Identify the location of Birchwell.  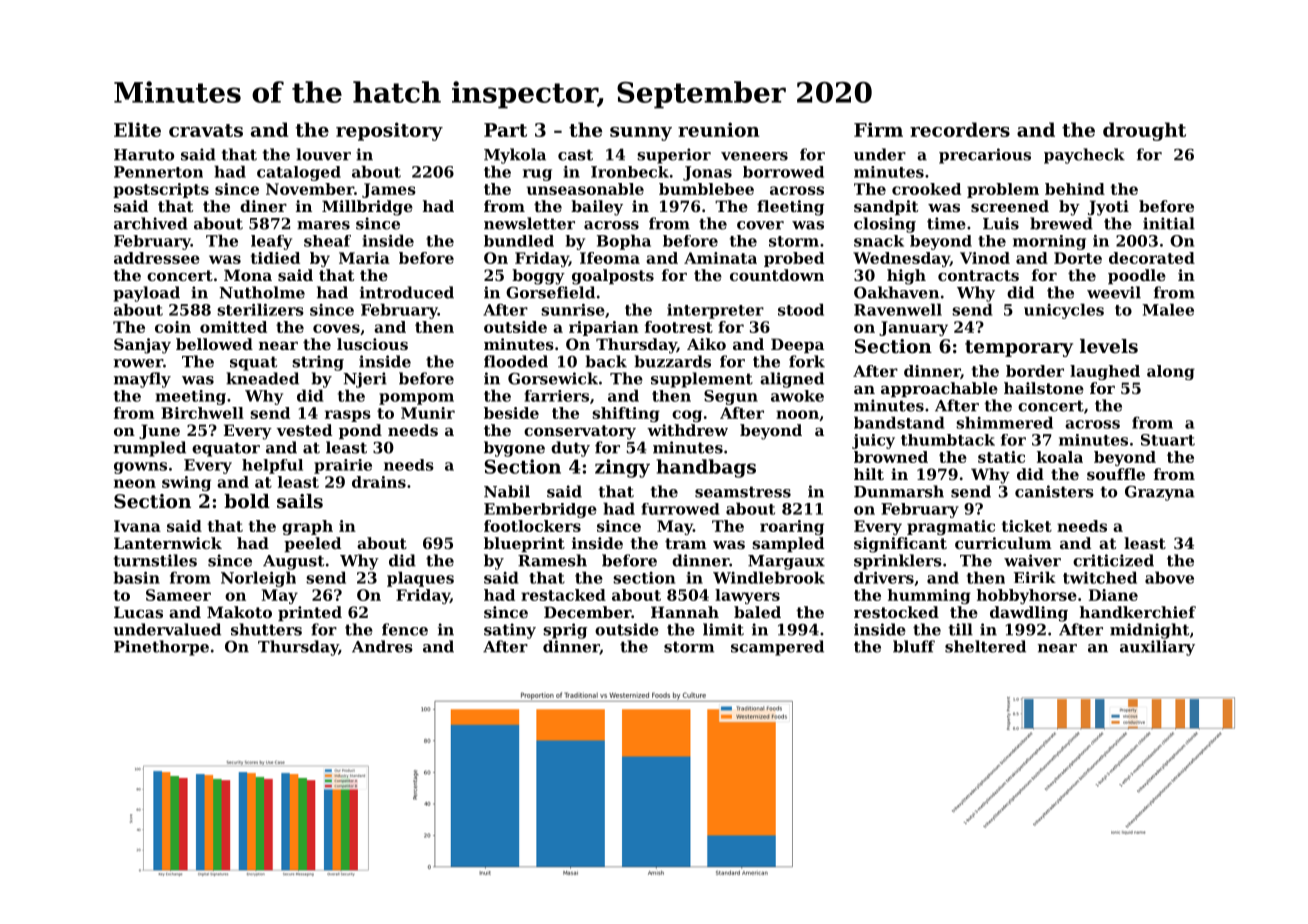
(202, 413).
